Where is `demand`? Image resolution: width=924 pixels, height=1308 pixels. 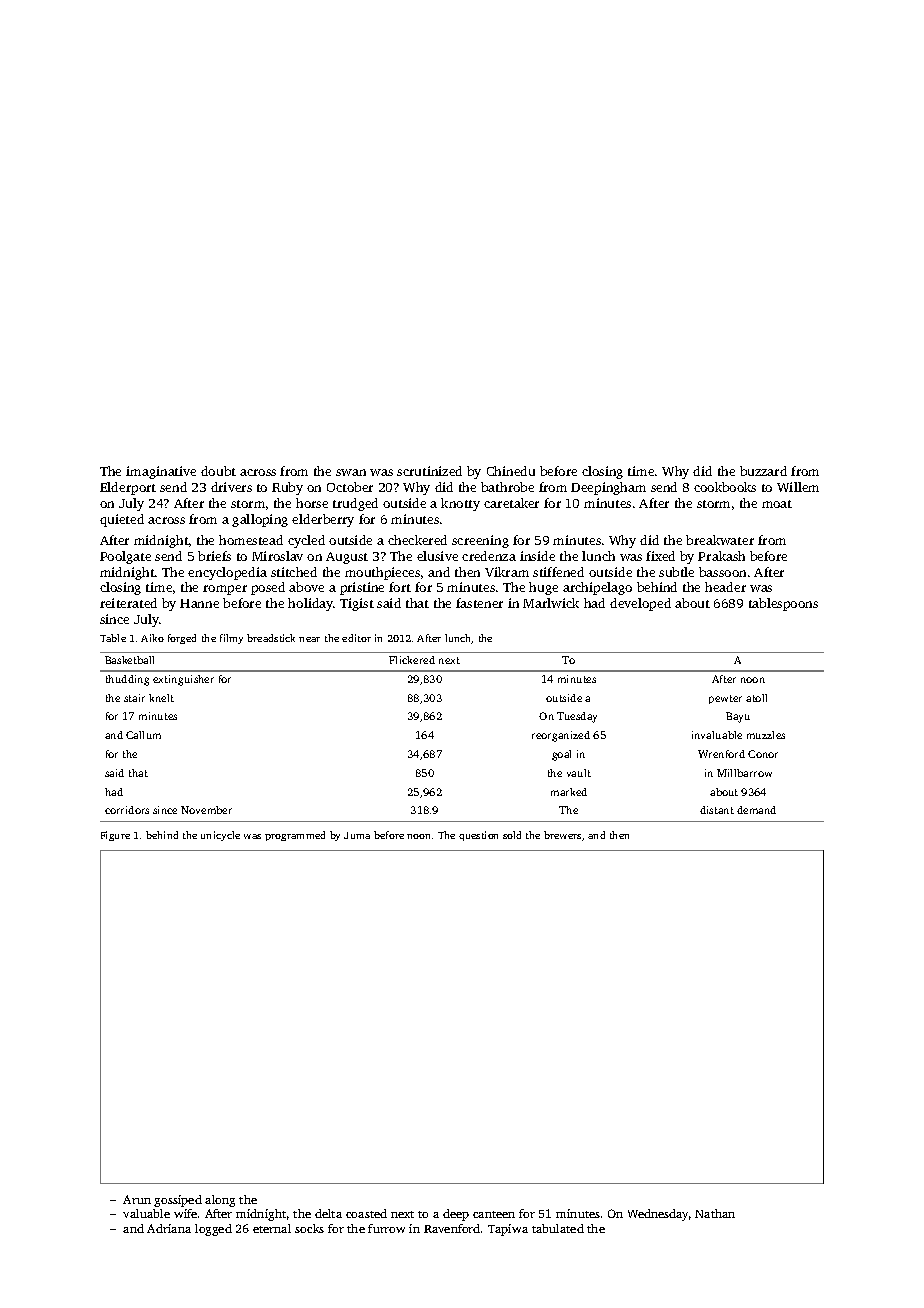
demand is located at coordinates (756, 810).
